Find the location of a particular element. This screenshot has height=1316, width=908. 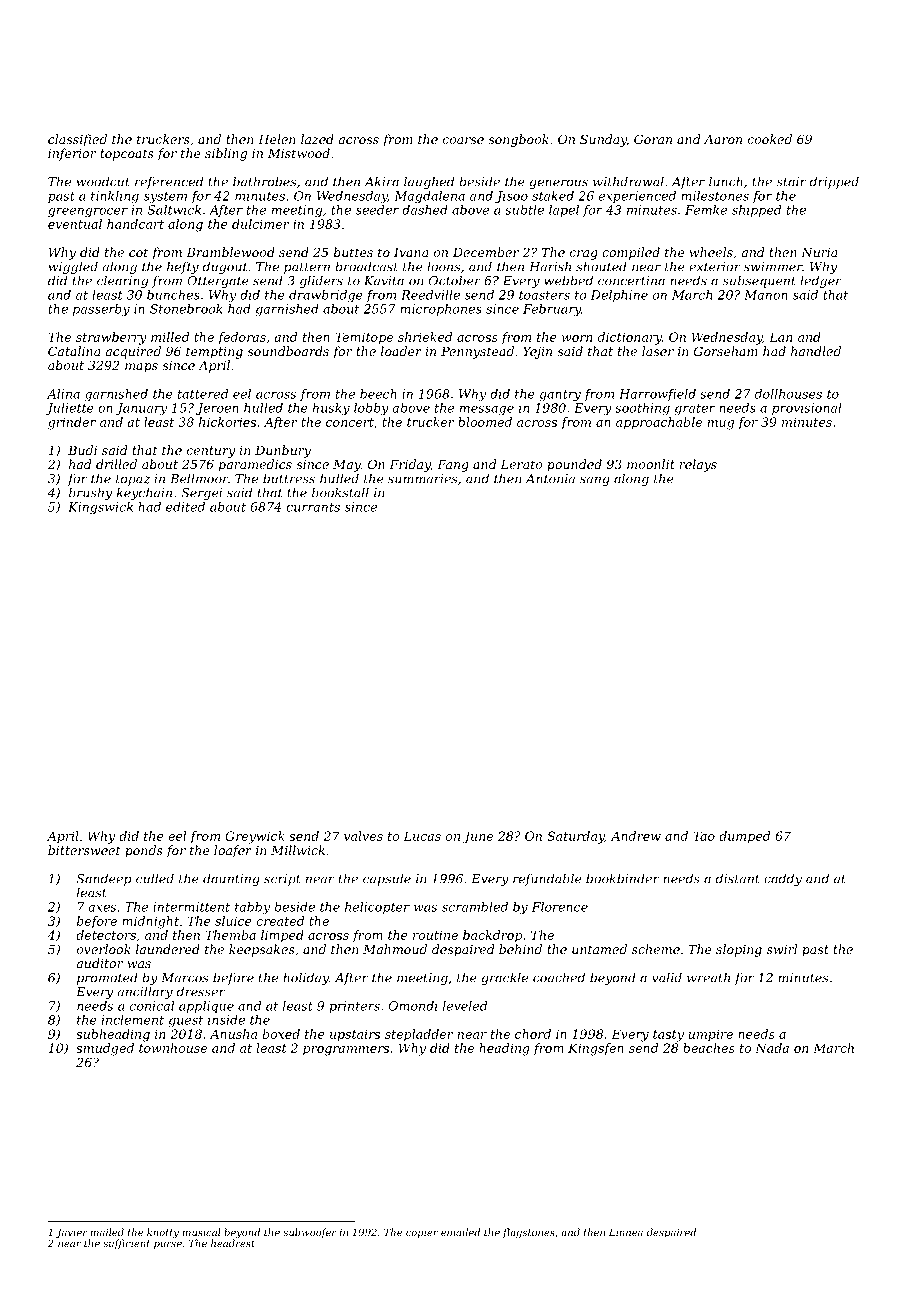

cooked is located at coordinates (770, 139).
